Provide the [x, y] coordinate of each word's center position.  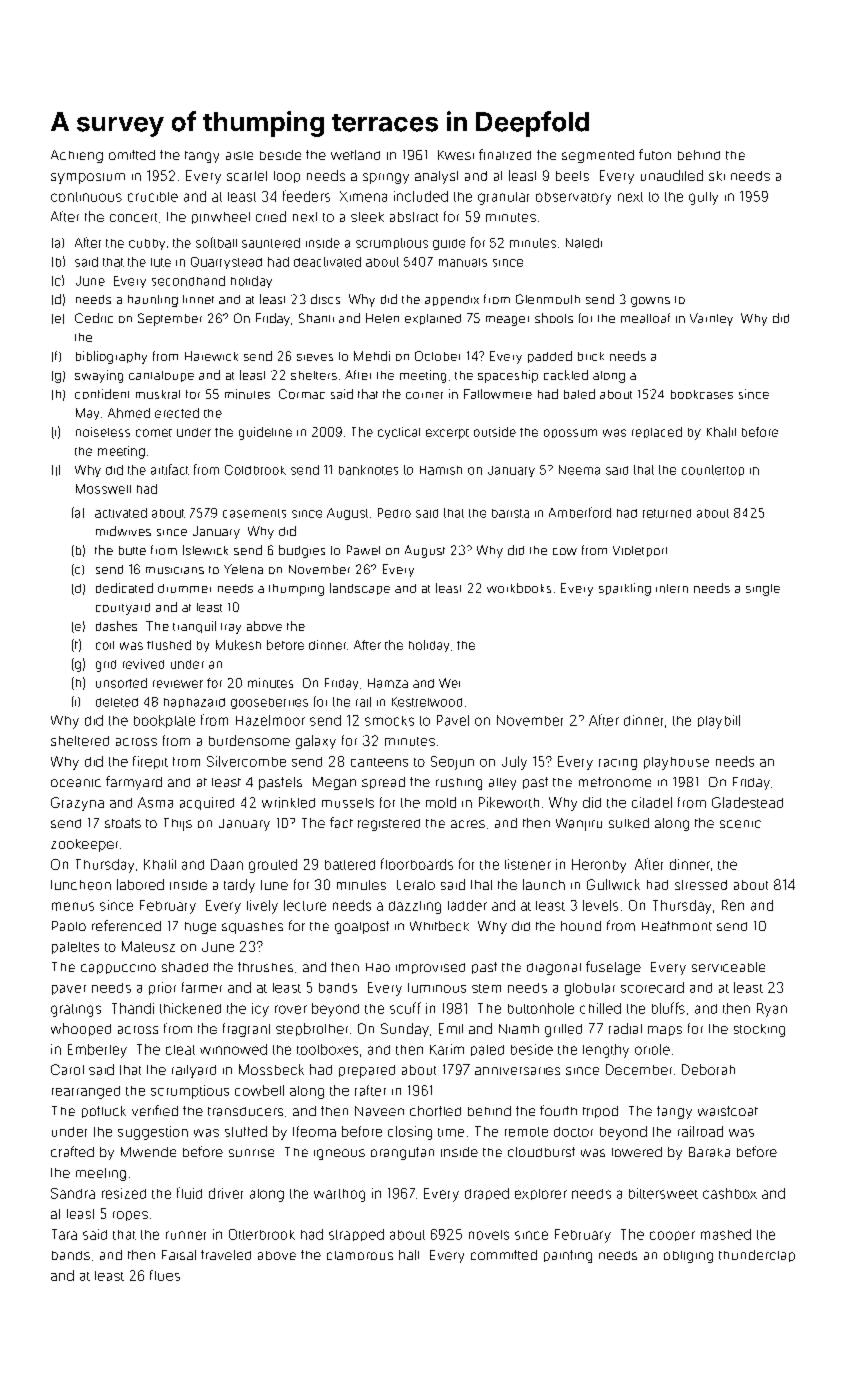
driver [226, 1193]
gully [703, 198]
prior [162, 988]
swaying [99, 376]
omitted [132, 155]
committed [504, 1255]
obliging [688, 1257]
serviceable [728, 967]
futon [655, 154]
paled [487, 1050]
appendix [452, 300]
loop [287, 177]
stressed [701, 885]
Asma [155, 802]
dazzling [415, 907]
